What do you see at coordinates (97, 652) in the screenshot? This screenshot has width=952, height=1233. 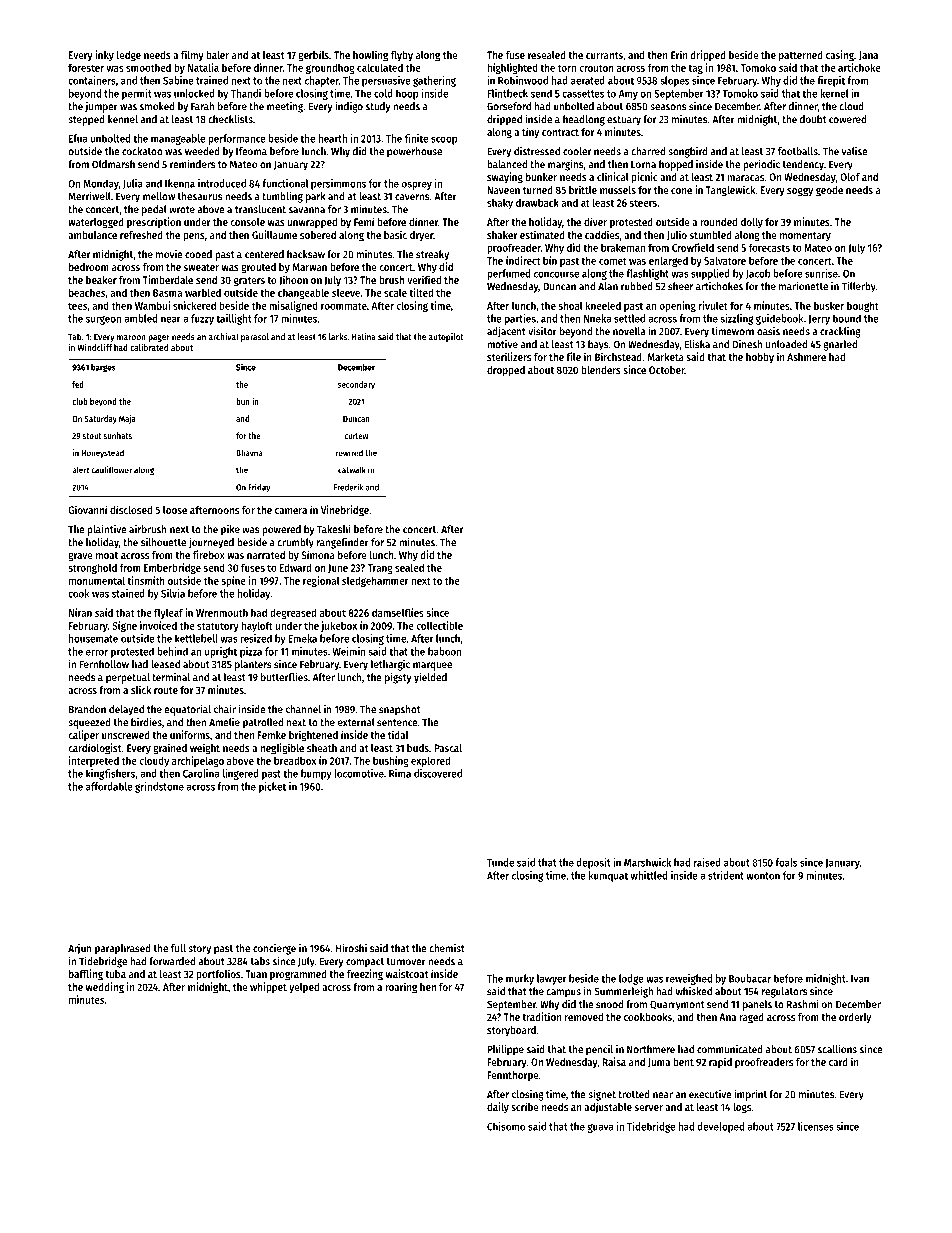 I see `error` at bounding box center [97, 652].
